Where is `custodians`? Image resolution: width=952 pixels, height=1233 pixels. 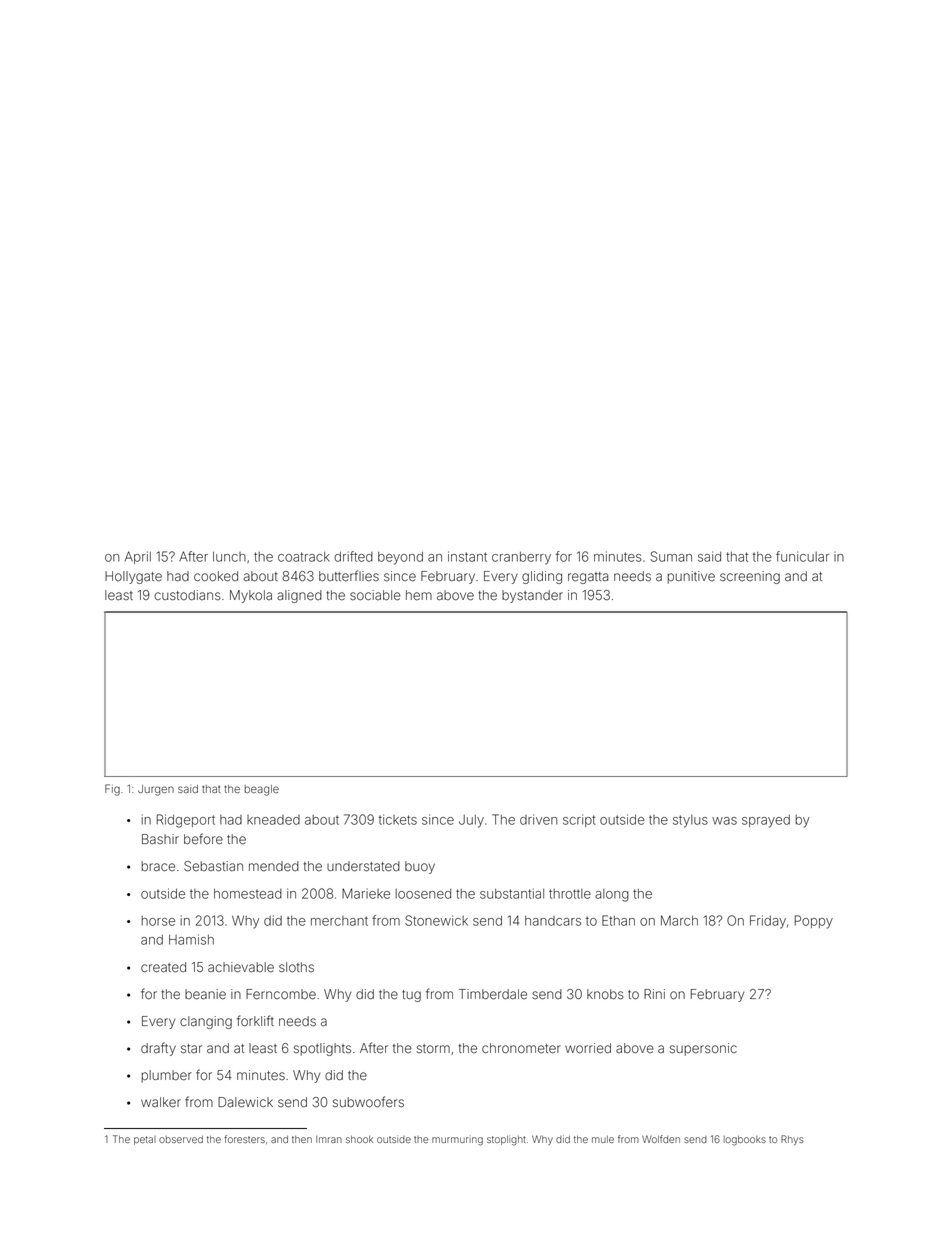
custodians is located at coordinates (187, 595).
